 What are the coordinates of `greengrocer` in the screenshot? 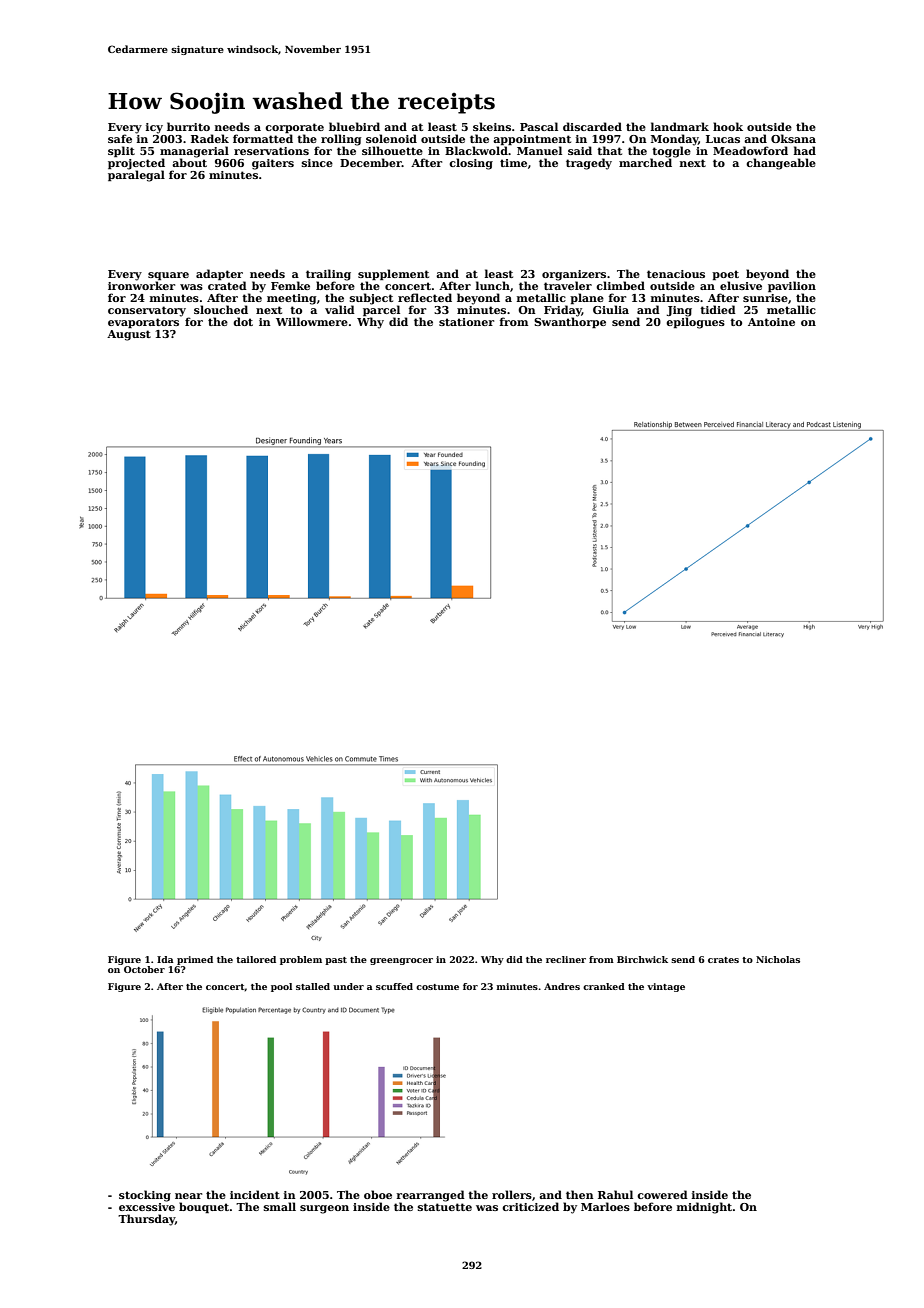 It's located at (401, 961).
